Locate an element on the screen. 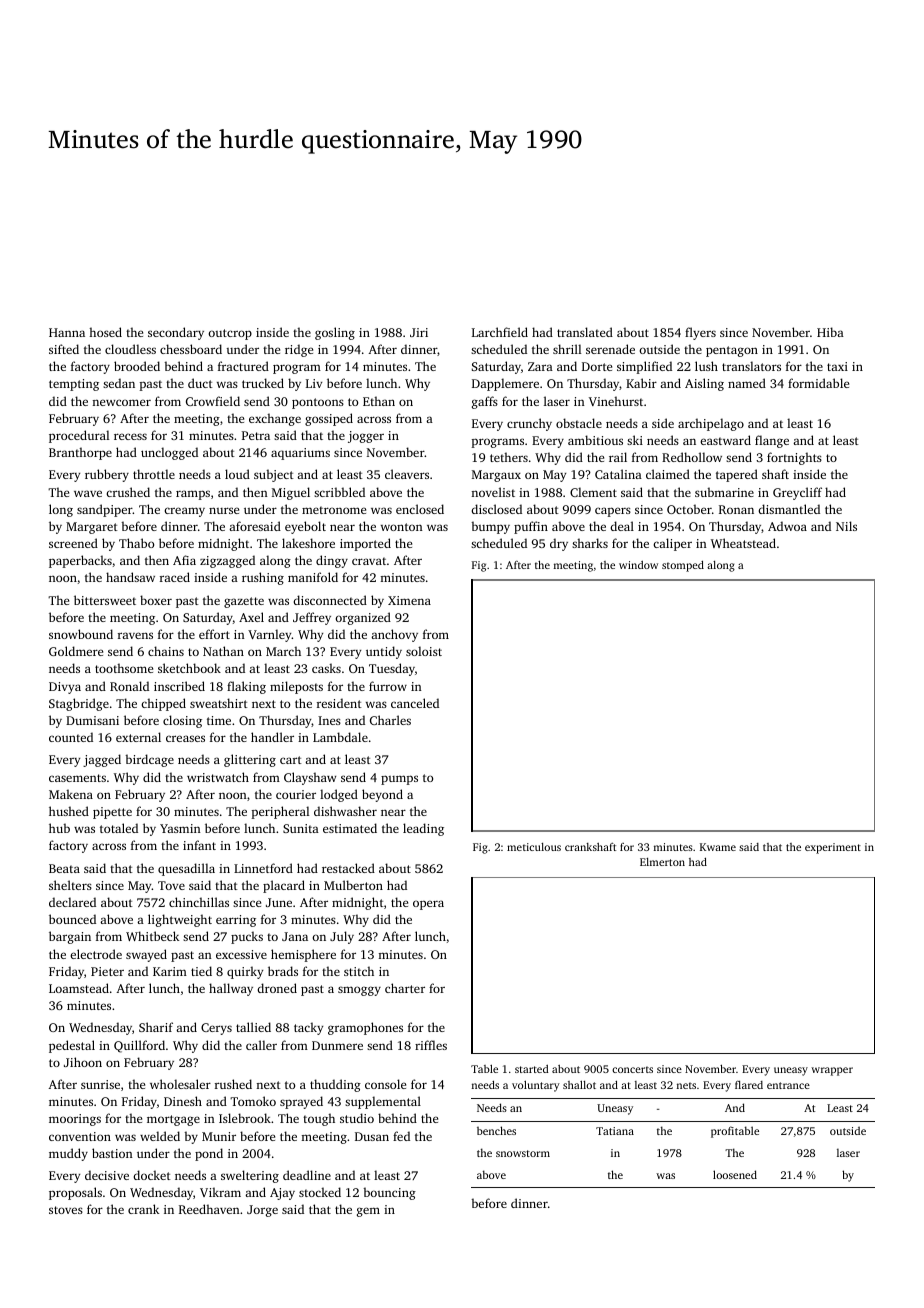  experiment is located at coordinates (833, 848).
